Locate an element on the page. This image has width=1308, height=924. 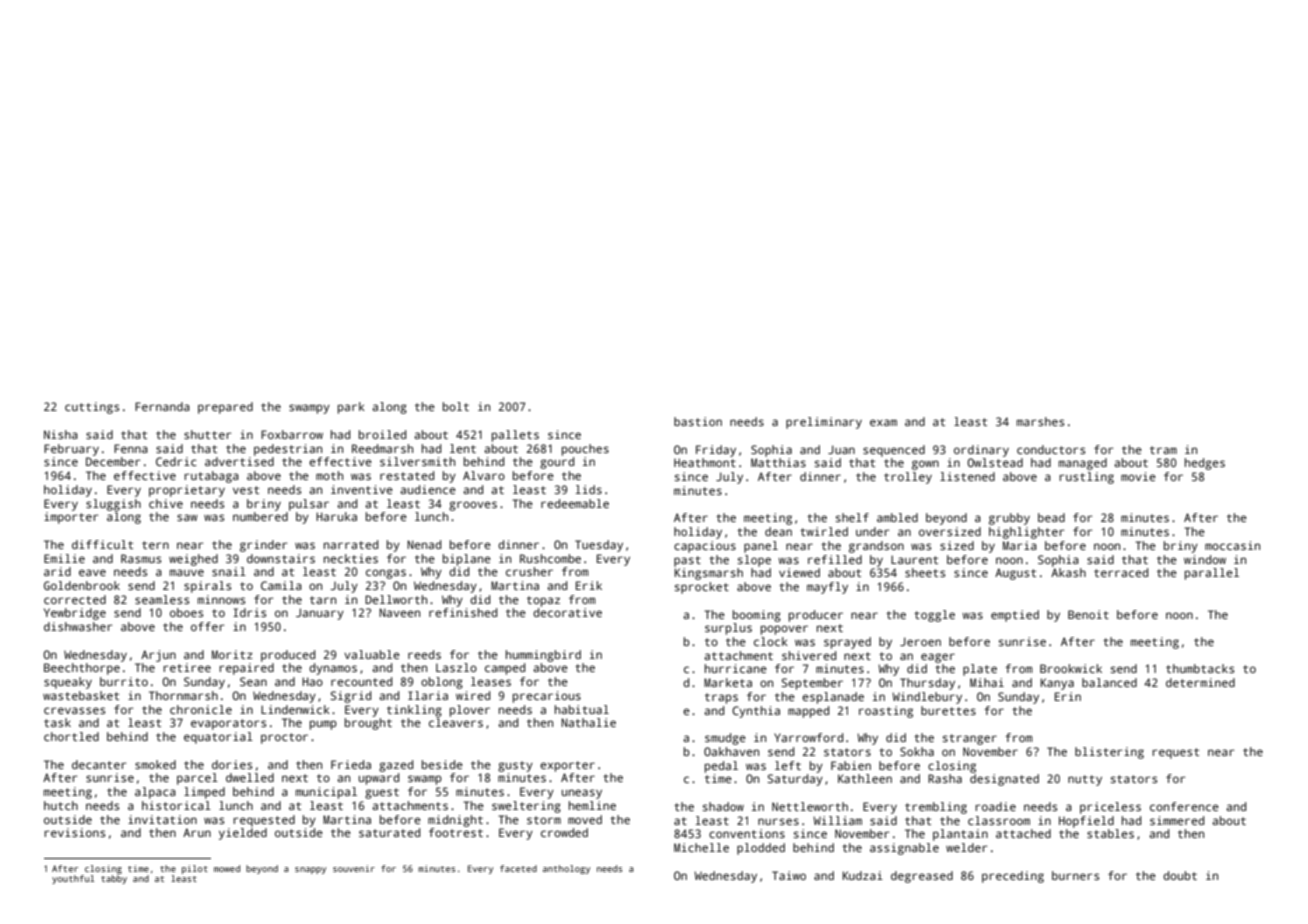
nutty is located at coordinates (1085, 780).
